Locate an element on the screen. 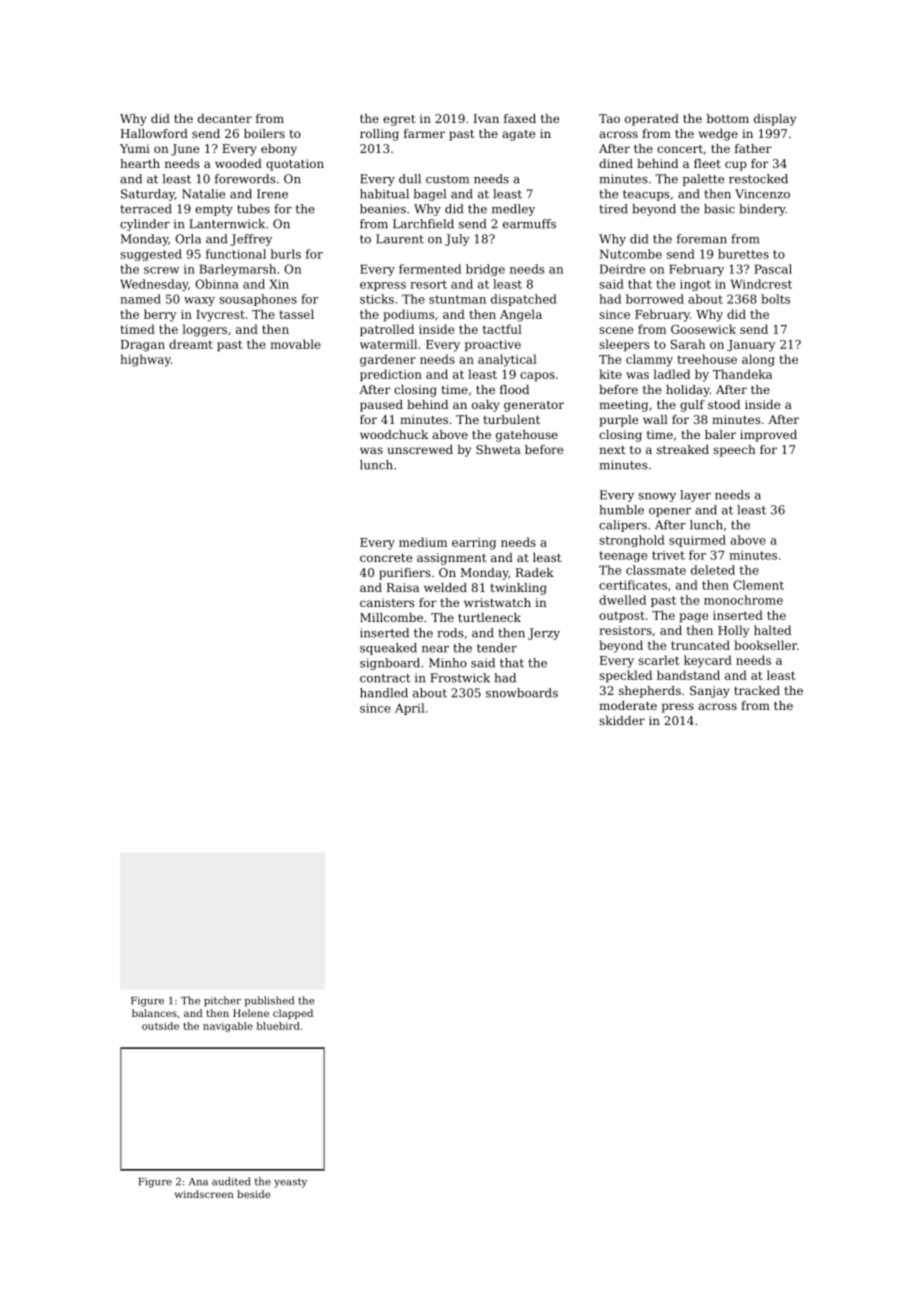 The width and height of the screenshot is (924, 1308). Clement is located at coordinates (758, 585).
